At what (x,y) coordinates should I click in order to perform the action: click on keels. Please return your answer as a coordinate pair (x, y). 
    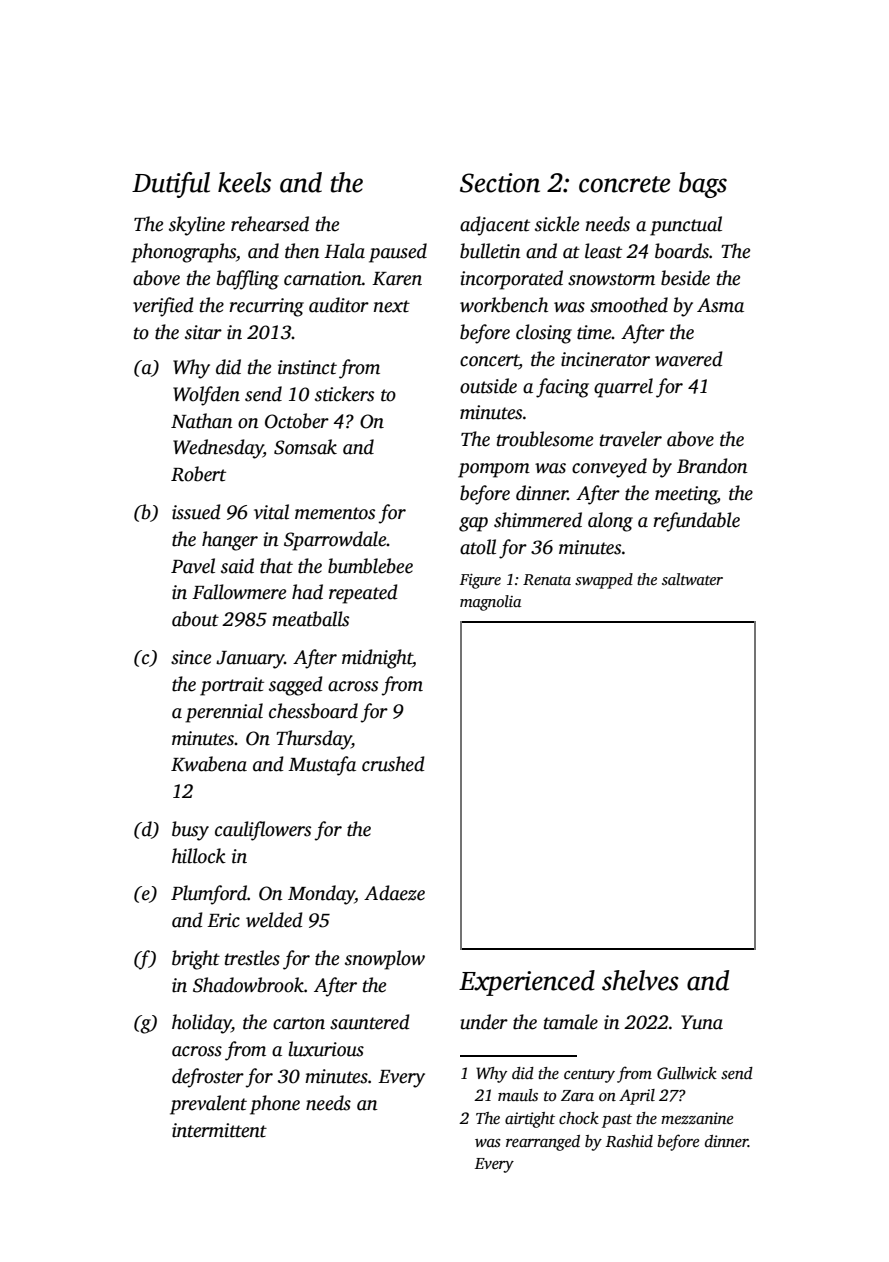
    Looking at the image, I should click on (244, 182).
